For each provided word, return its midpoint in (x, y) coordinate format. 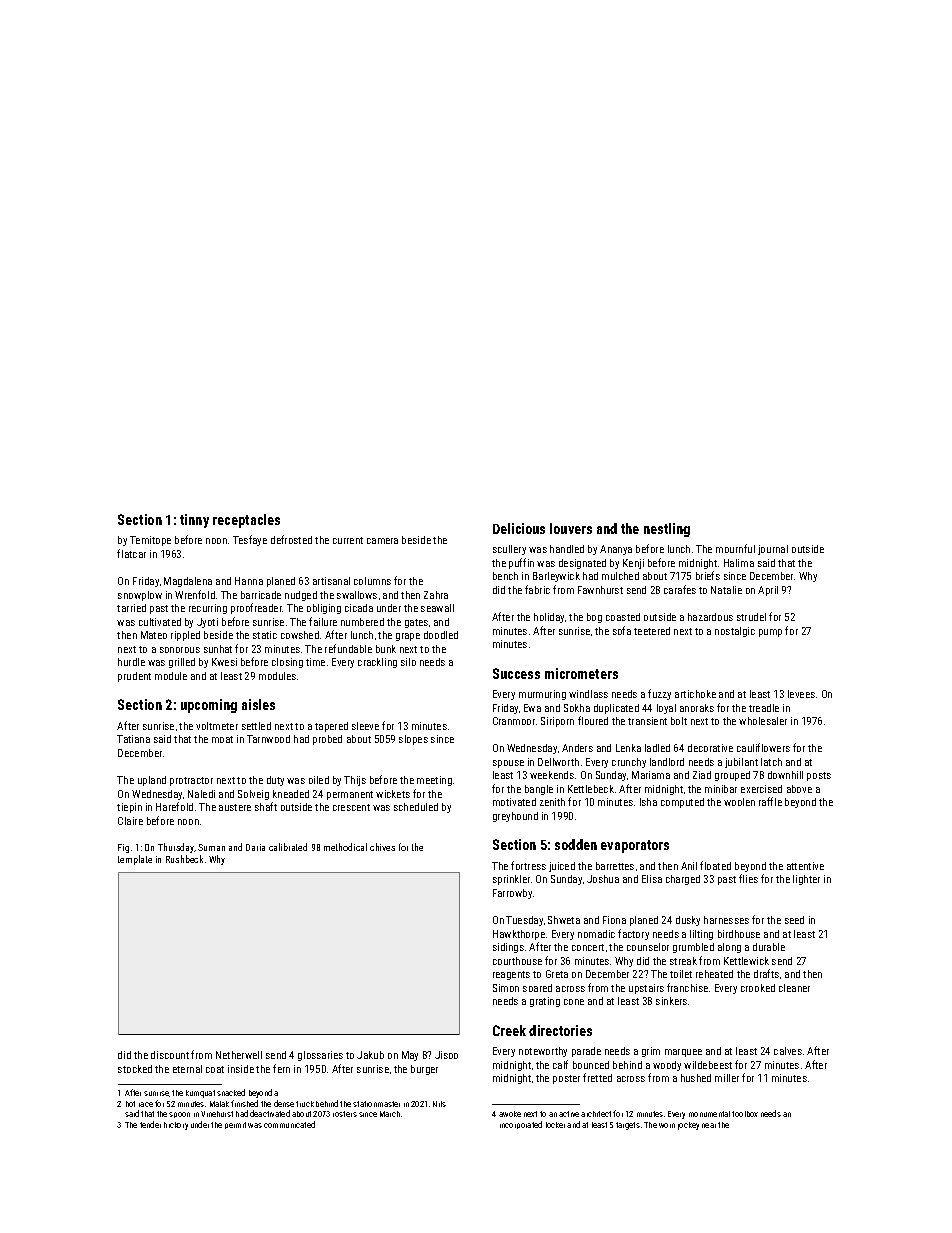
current (348, 540)
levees (801, 694)
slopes (413, 740)
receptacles (246, 521)
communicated (289, 1124)
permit (235, 1125)
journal (773, 550)
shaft (266, 806)
